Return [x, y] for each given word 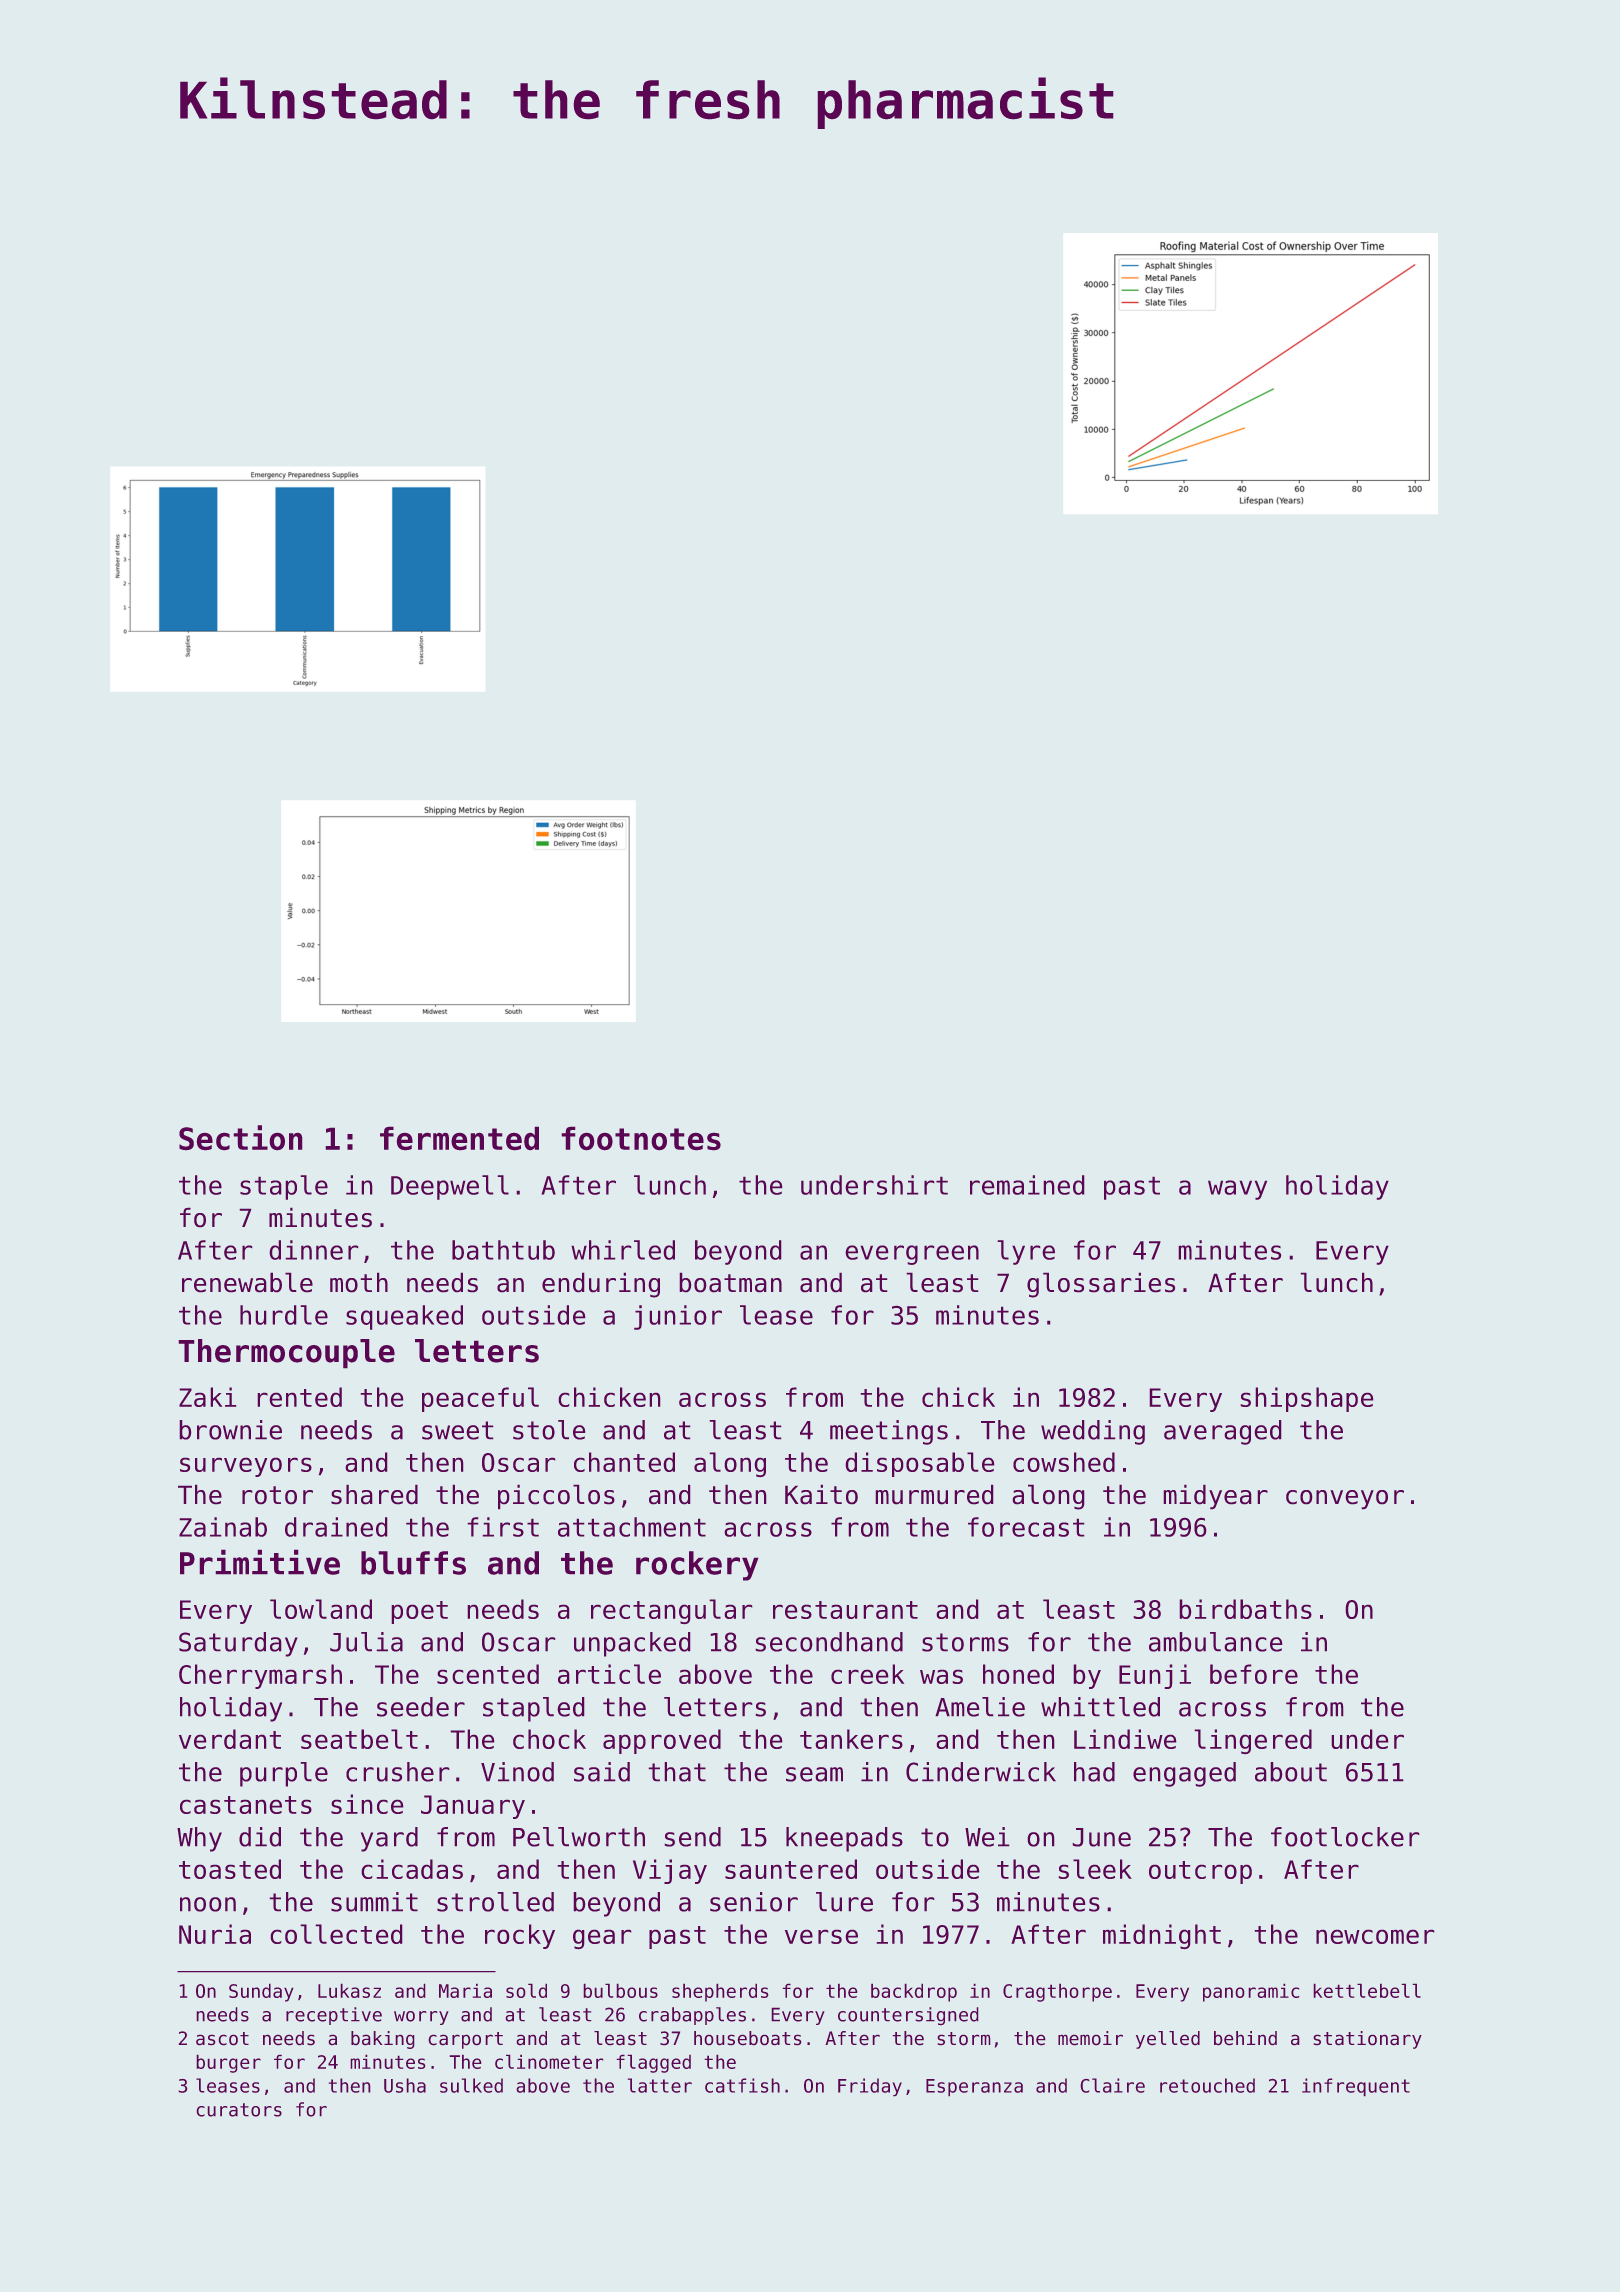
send [693, 1837]
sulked [471, 2085]
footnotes [641, 1138]
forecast [1026, 1527]
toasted [230, 1869]
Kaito [821, 1494]
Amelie [980, 1707]
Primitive [260, 1562]
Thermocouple [287, 1353]
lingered [1253, 1741]
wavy [1237, 1190]
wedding [1093, 1432]
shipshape [1307, 1399]
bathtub [503, 1250]
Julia [366, 1642]
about [1291, 1772]
